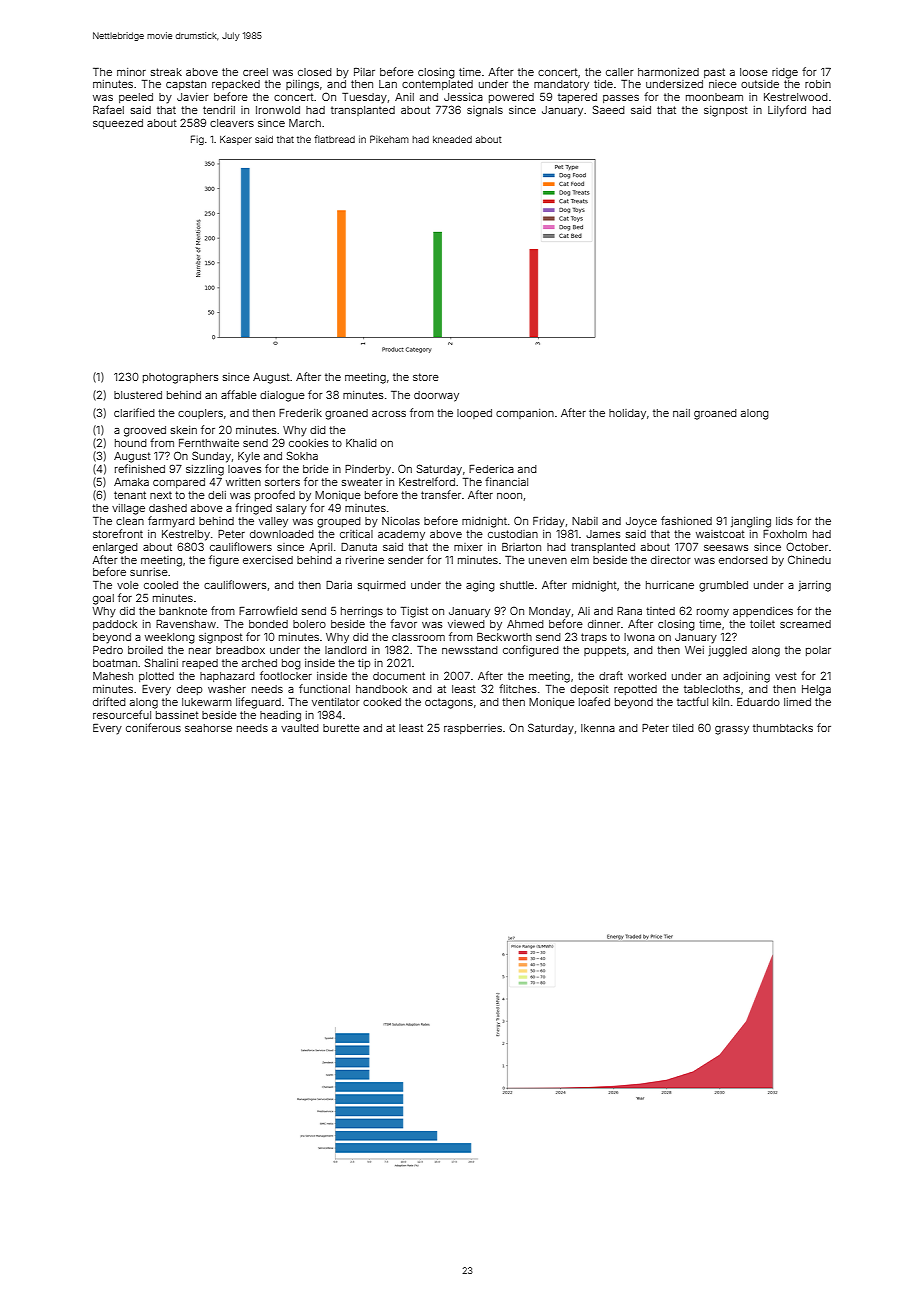 The width and height of the screenshot is (924, 1308). Describe the element at coordinates (686, 520) in the screenshot. I see `fashioned` at that location.
